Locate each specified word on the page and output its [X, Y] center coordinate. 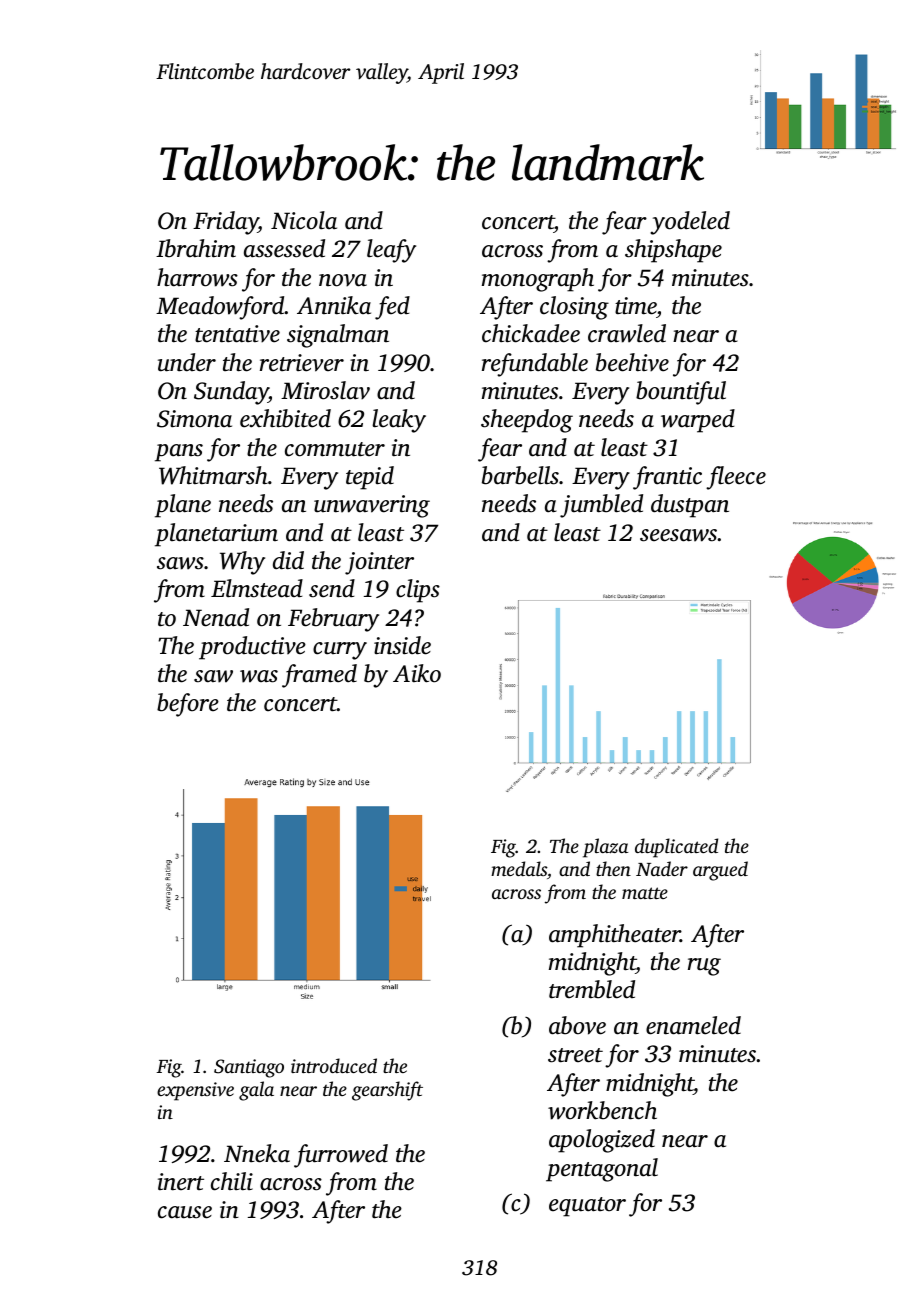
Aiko [417, 673]
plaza [605, 848]
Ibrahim [196, 248]
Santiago [249, 1068]
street [575, 1055]
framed [319, 676]
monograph [538, 280]
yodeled [690, 223]
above [577, 1025]
